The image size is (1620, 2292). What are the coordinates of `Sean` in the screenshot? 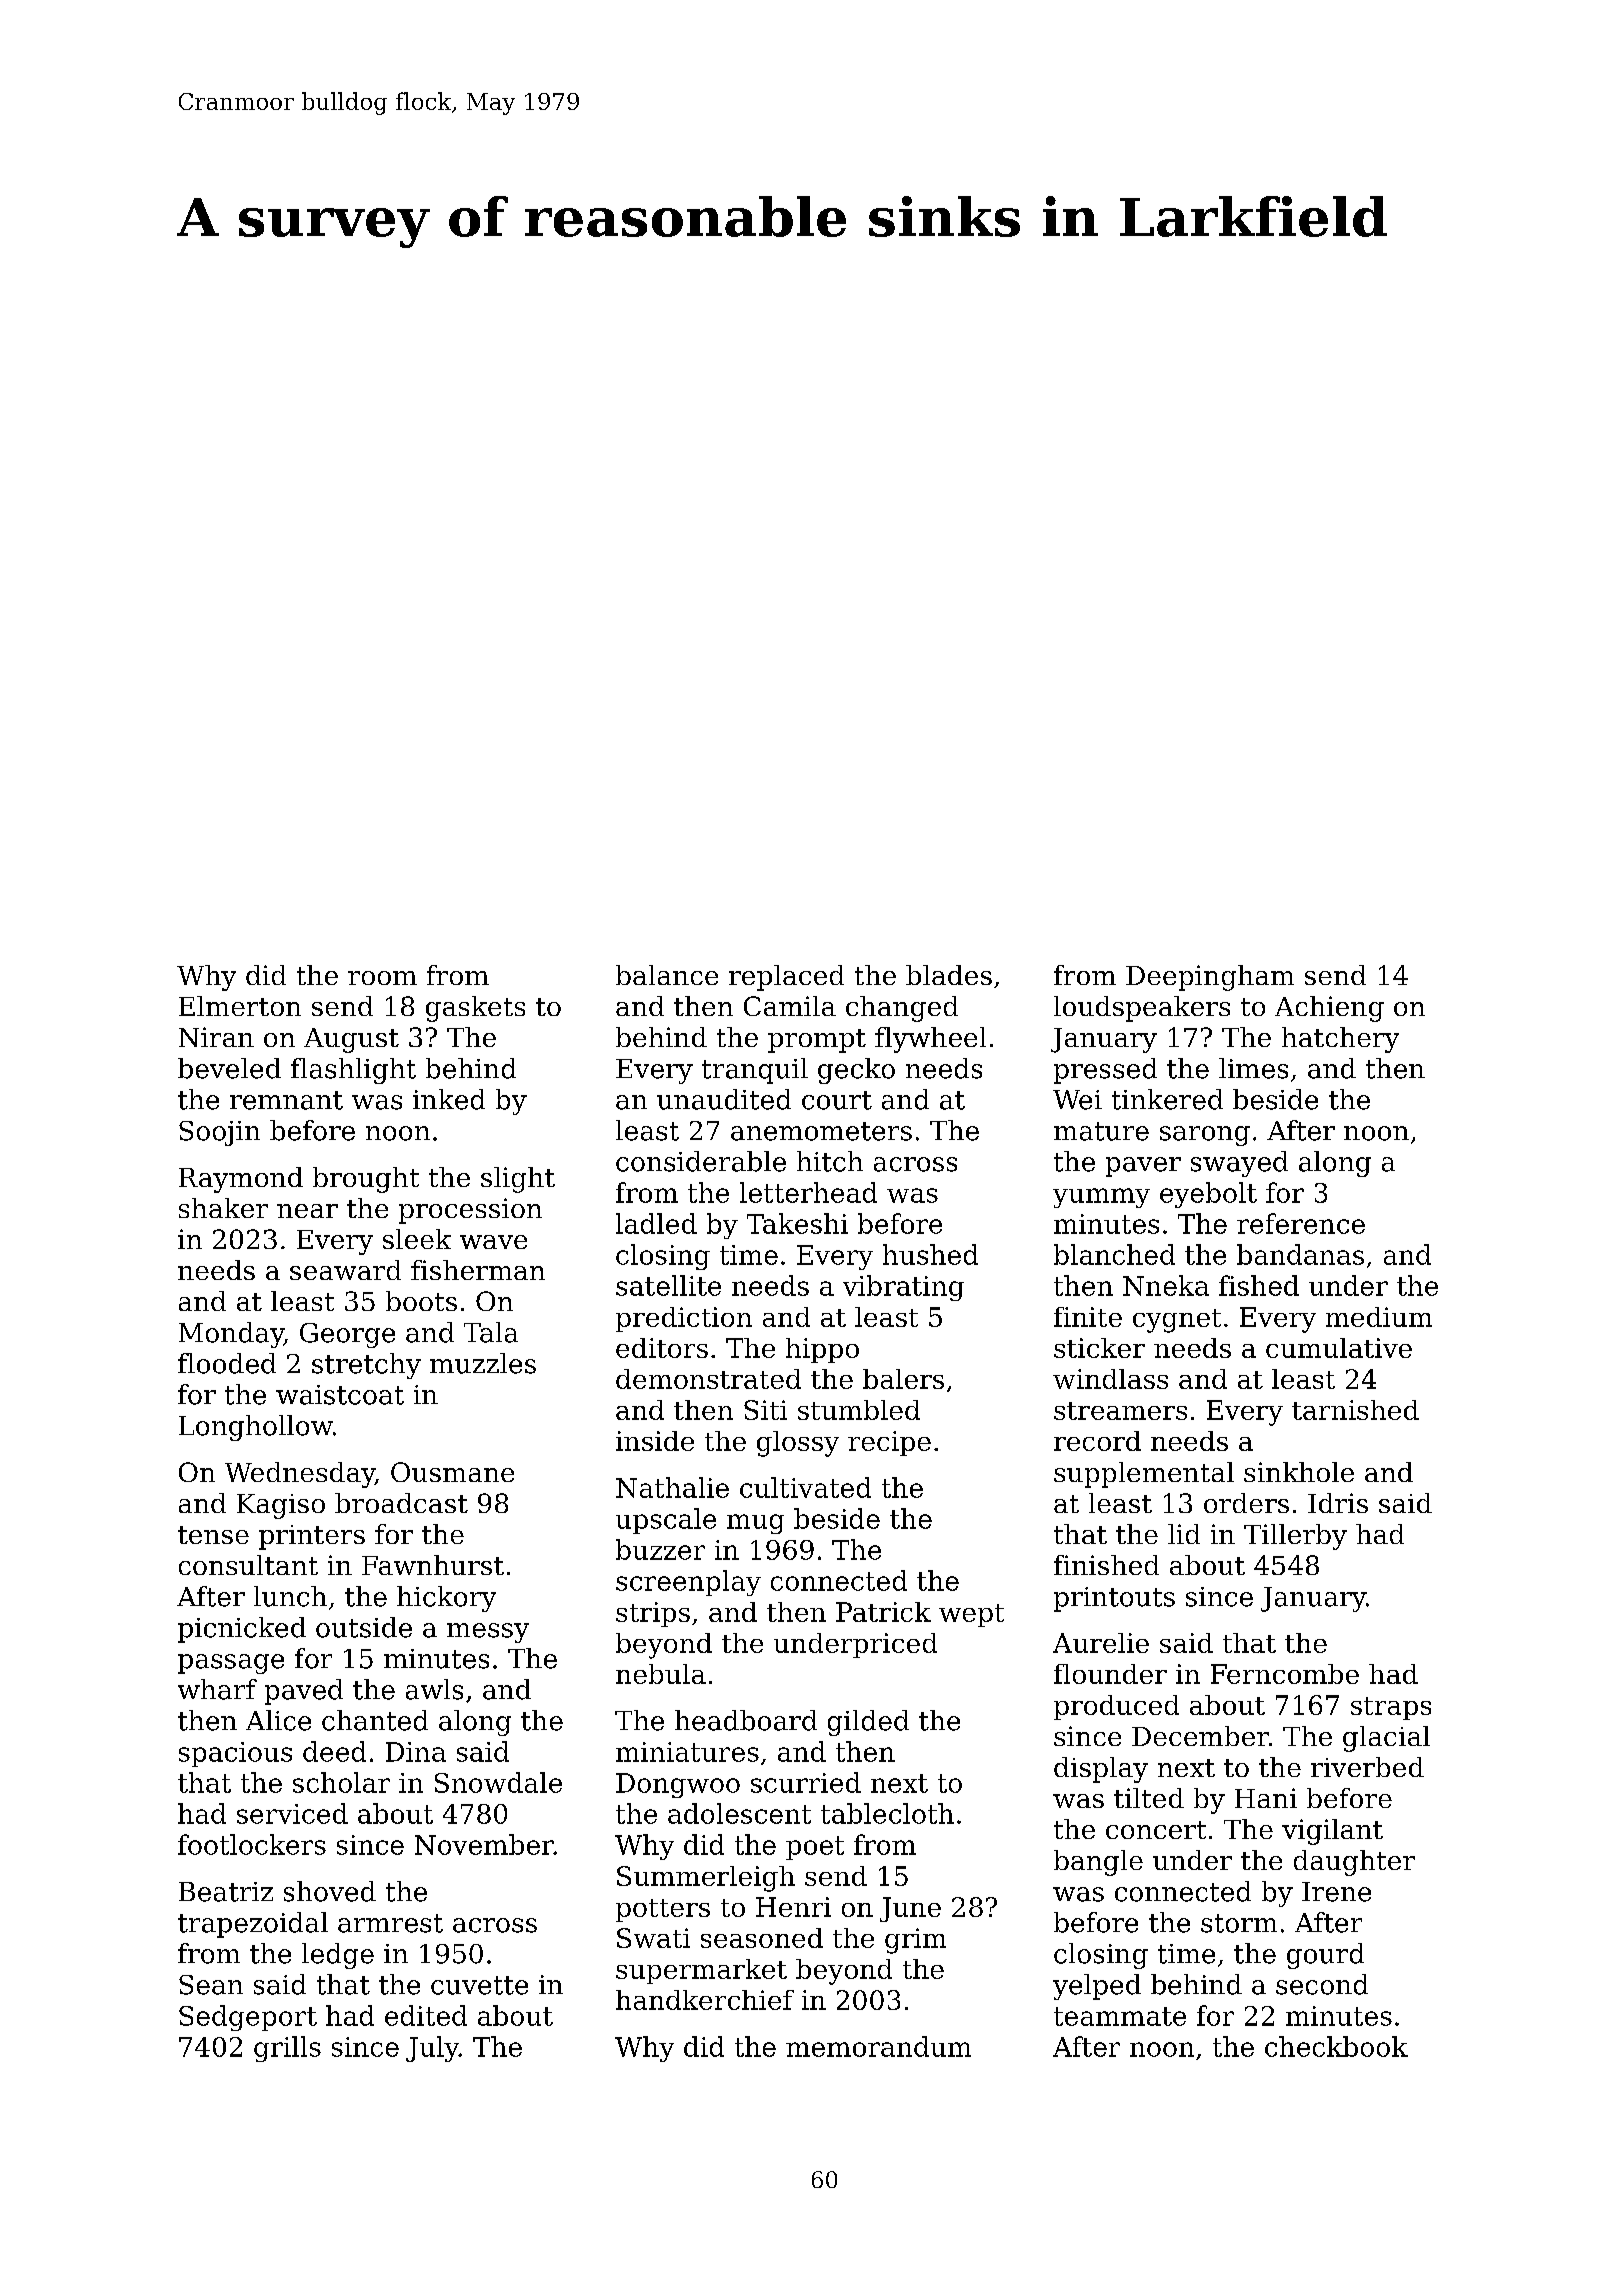 It's located at (211, 1985).
